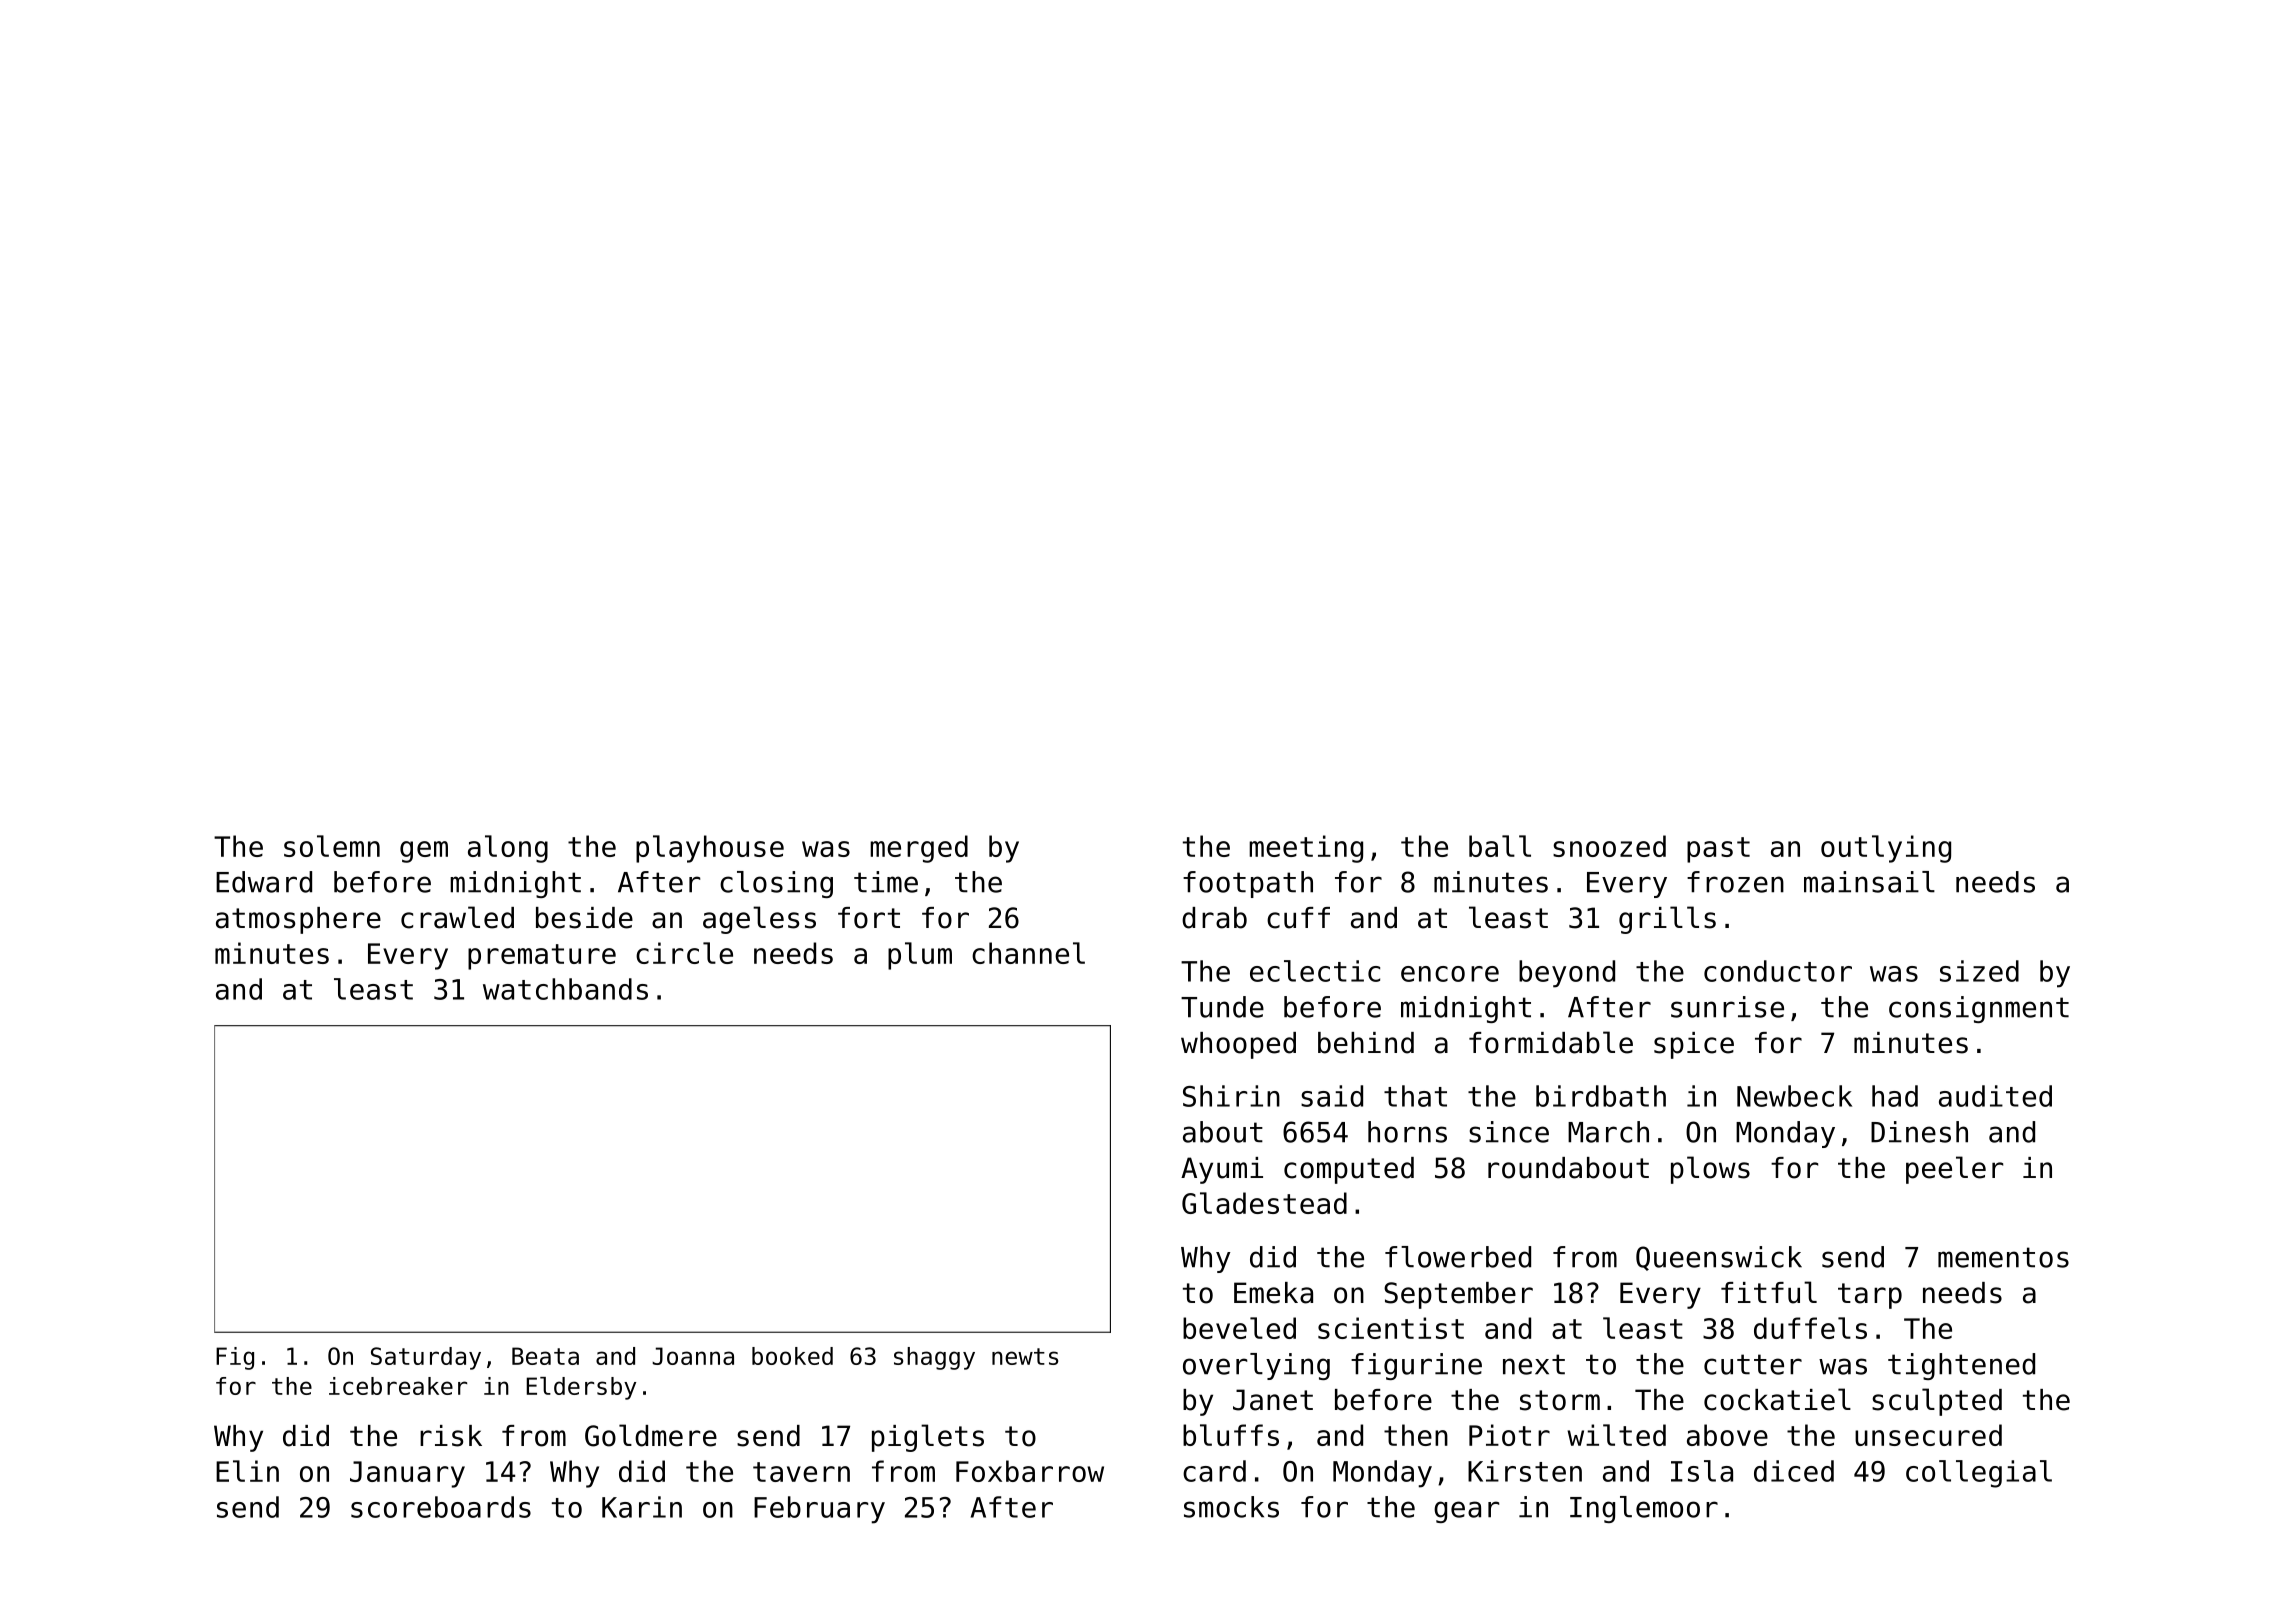 Image resolution: width=2292 pixels, height=1620 pixels. I want to click on beside, so click(584, 918).
